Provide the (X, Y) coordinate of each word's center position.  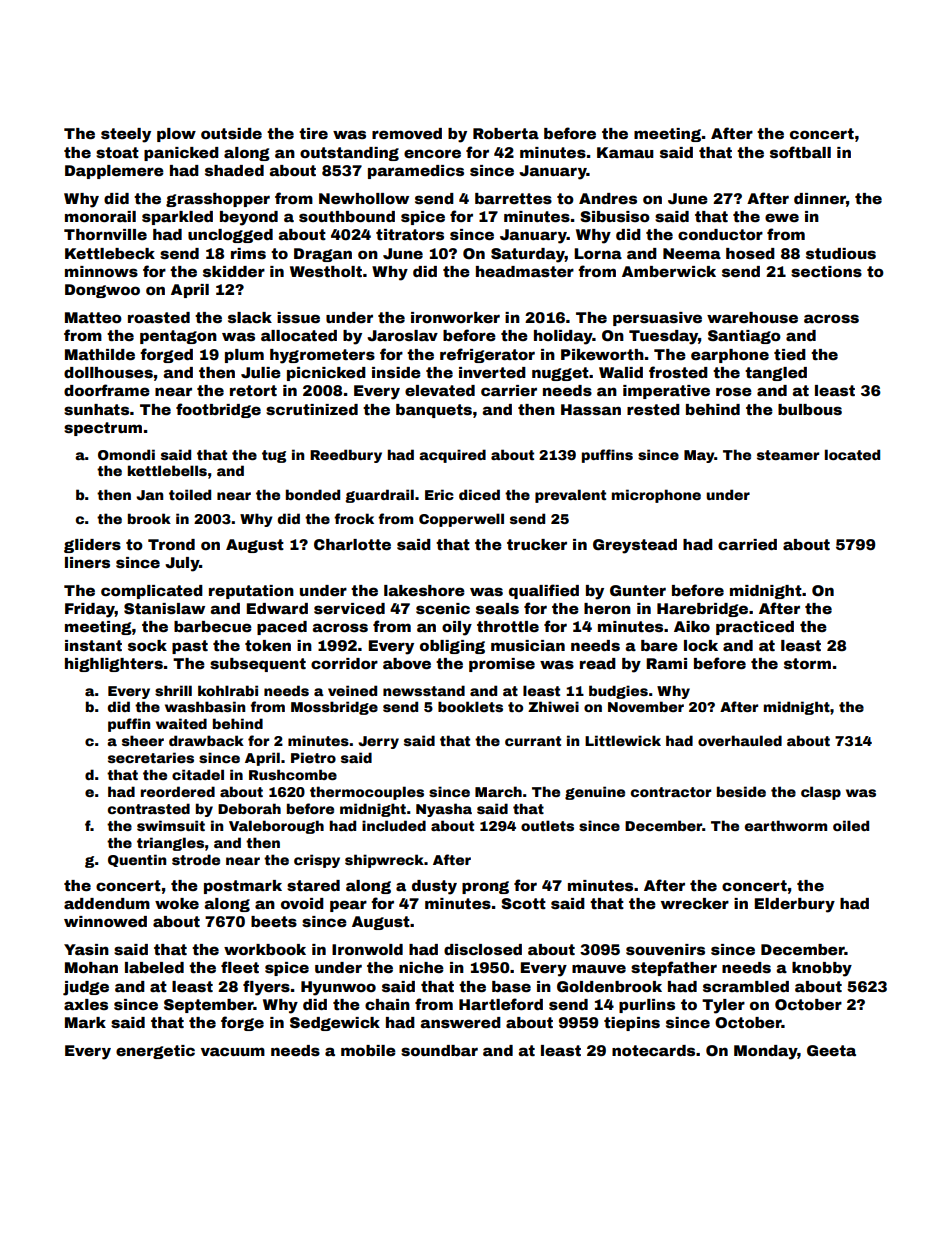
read (598, 663)
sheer (143, 740)
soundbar (439, 1050)
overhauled (740, 740)
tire (313, 133)
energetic (155, 1052)
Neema (692, 253)
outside (231, 133)
